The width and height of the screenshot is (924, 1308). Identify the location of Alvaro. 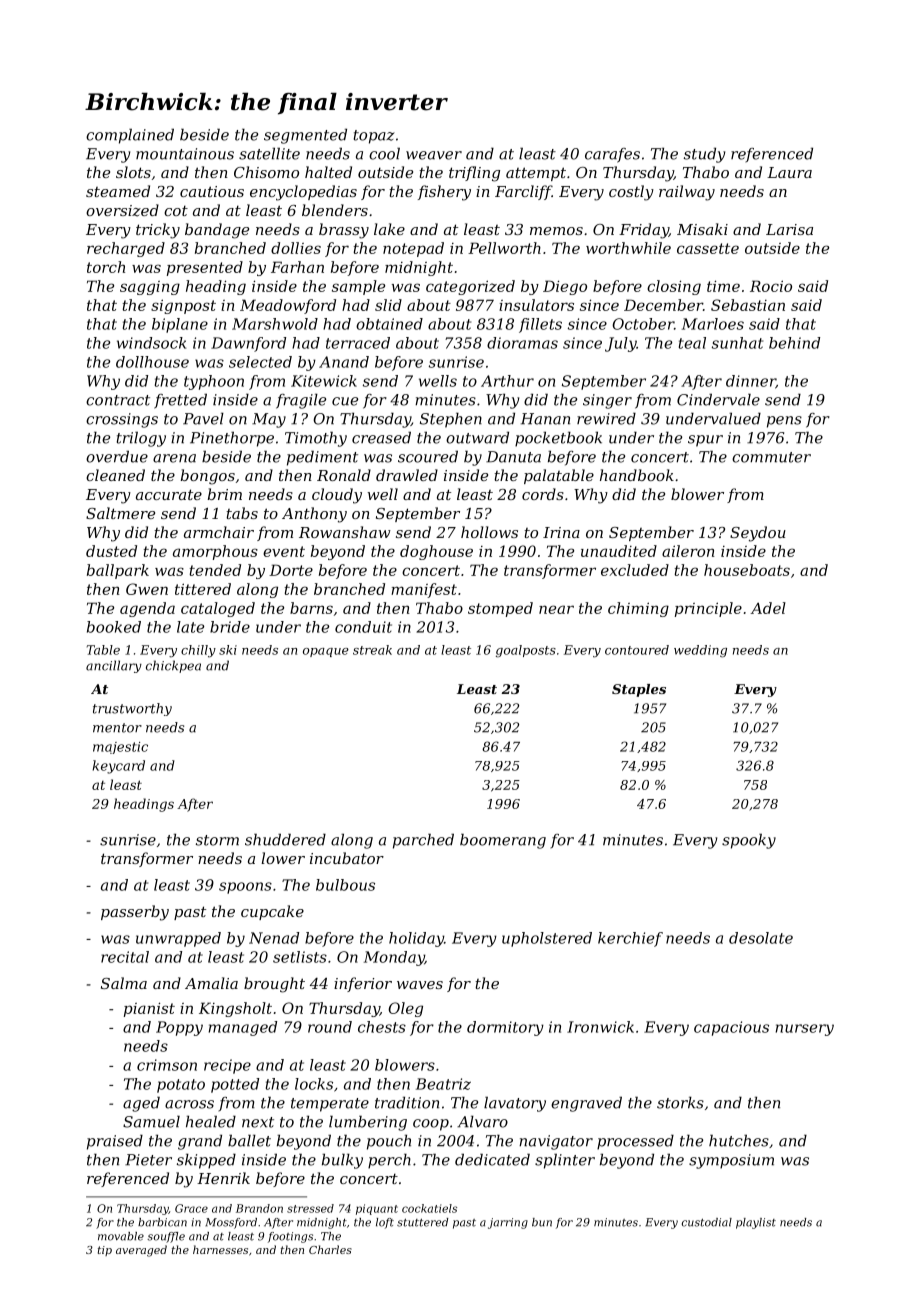
(482, 1121).
